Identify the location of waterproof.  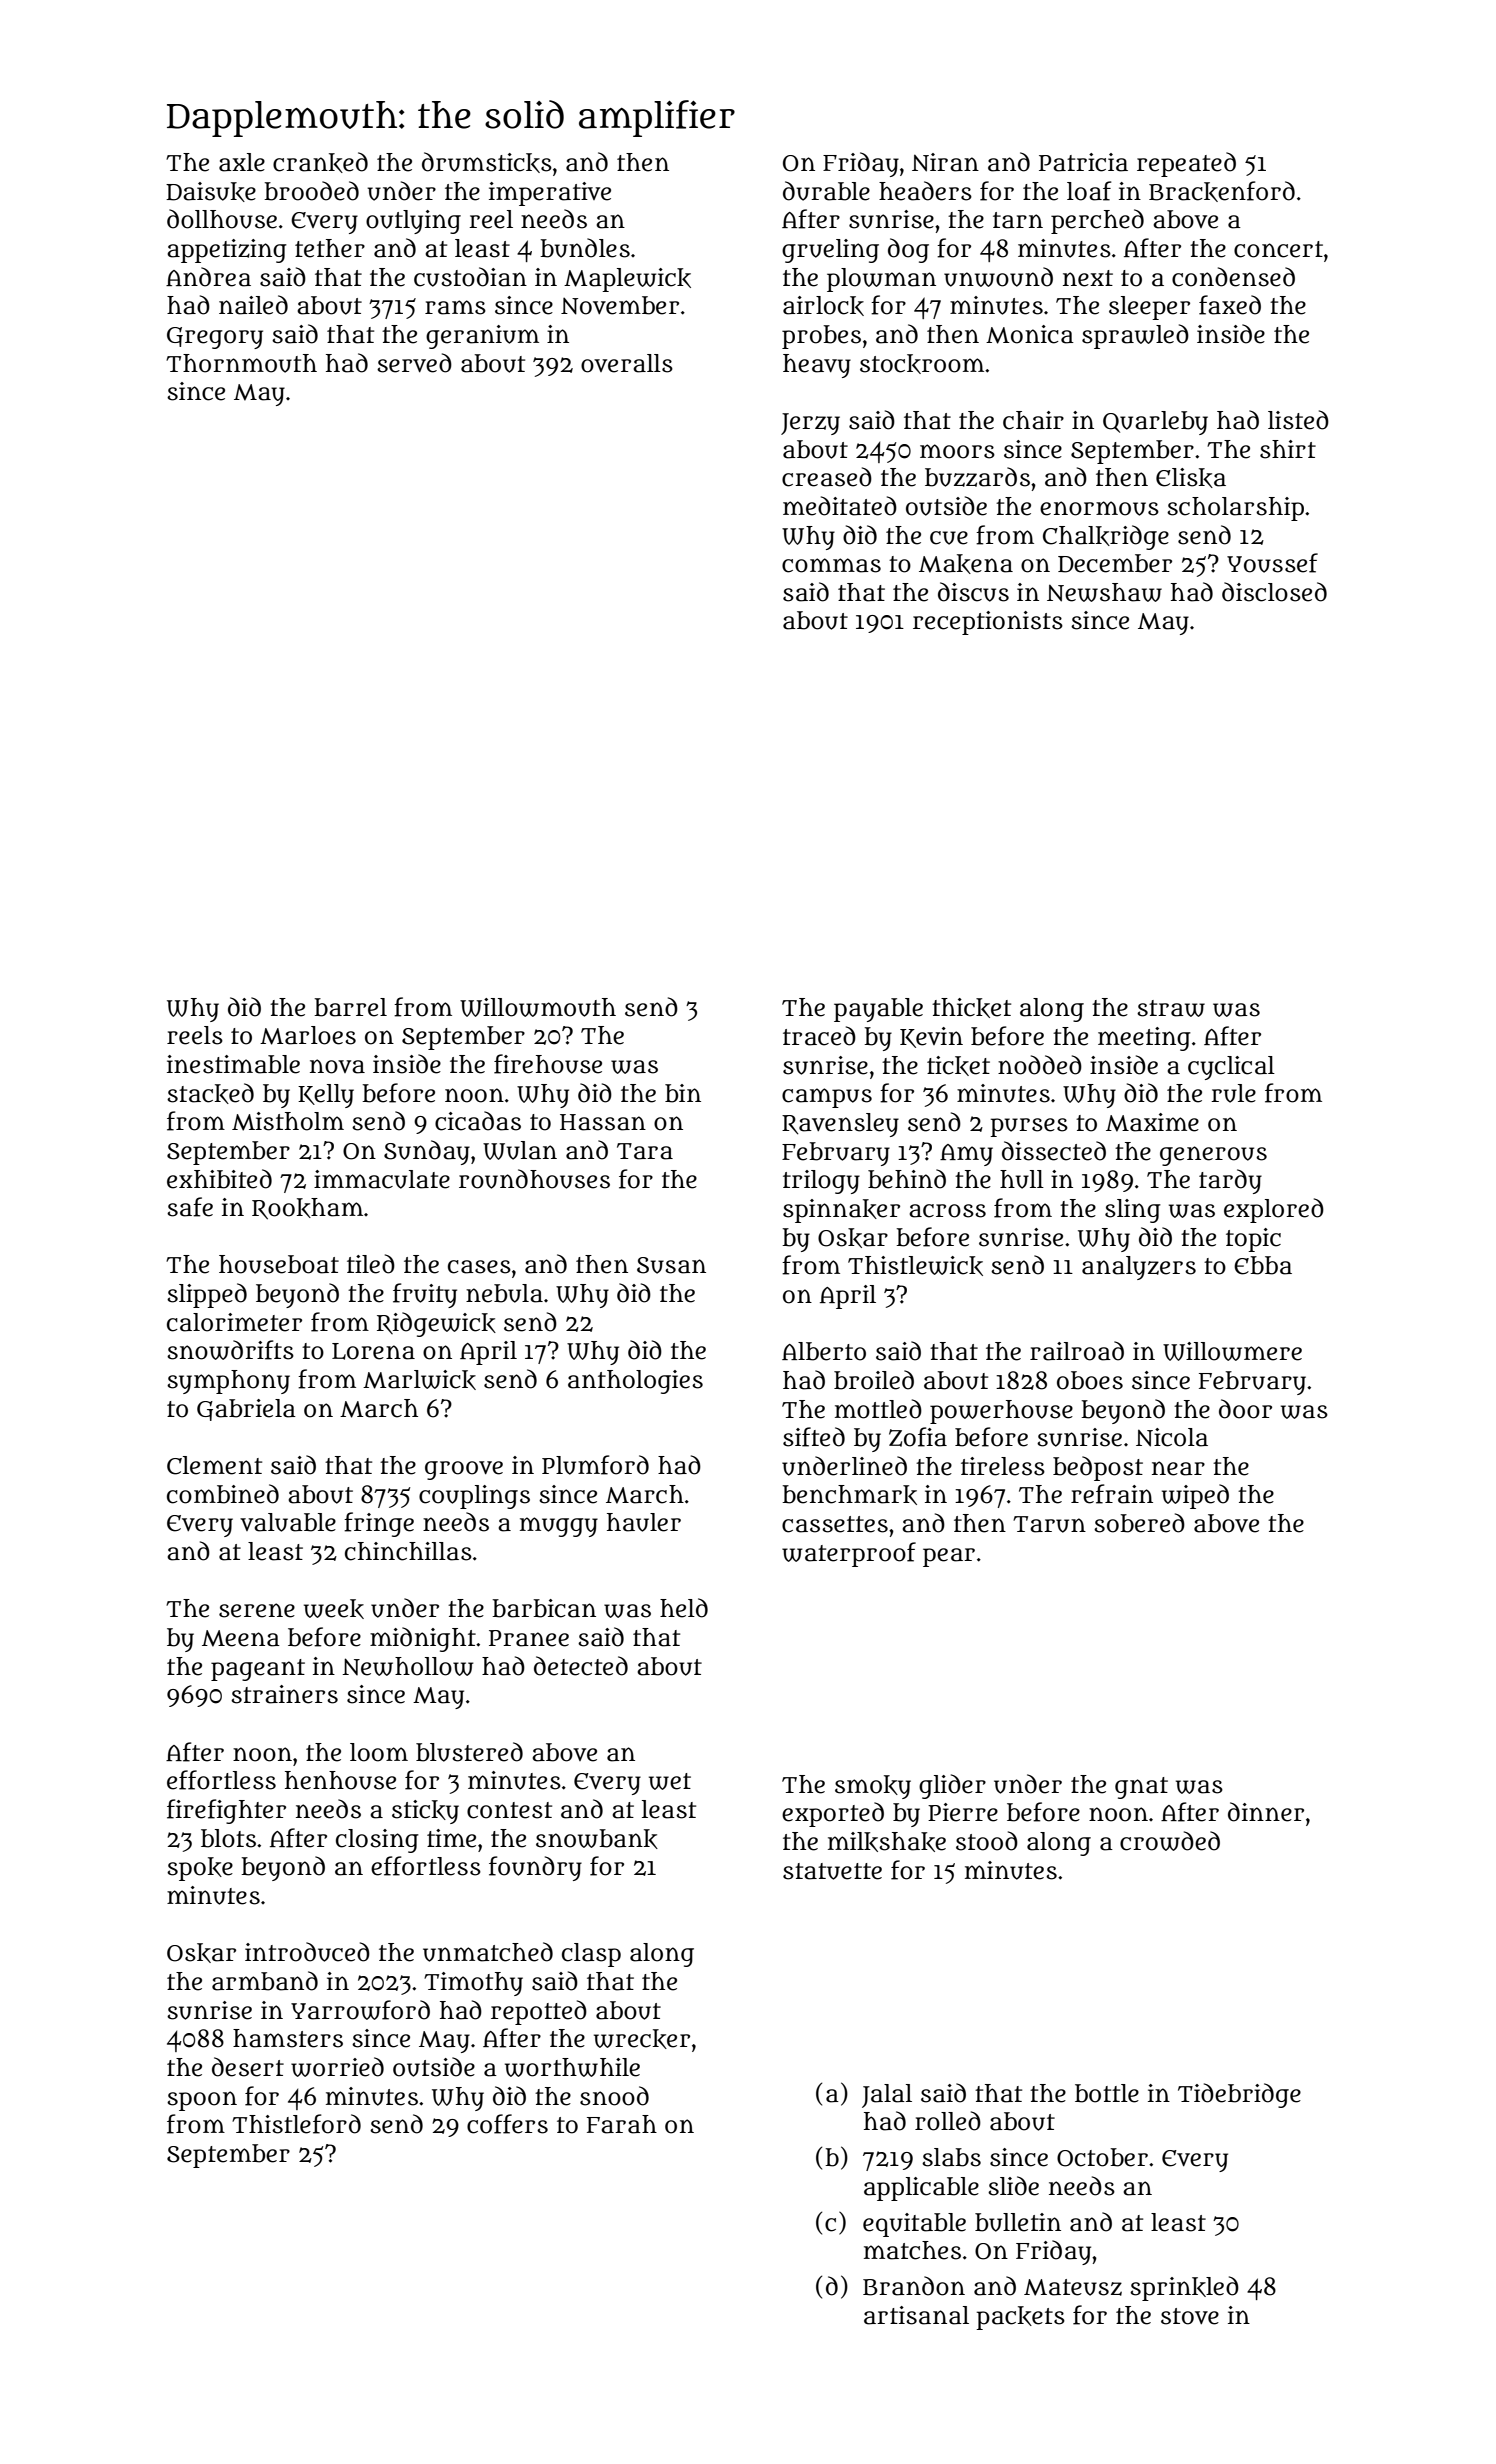
(849, 1554).
